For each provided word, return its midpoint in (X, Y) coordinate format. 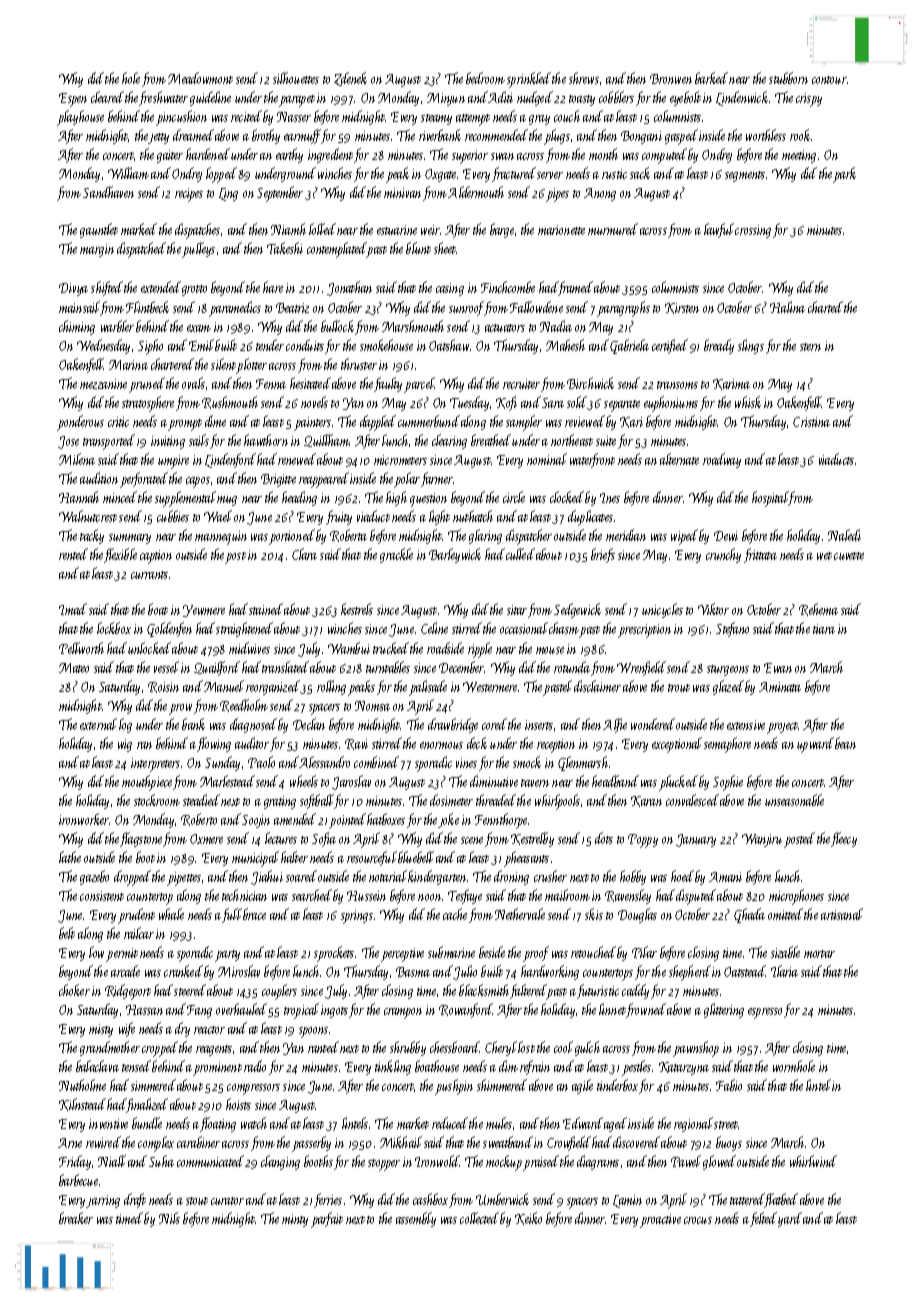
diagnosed (253, 725)
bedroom (485, 78)
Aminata (780, 687)
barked (712, 78)
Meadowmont (200, 78)
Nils (169, 1218)
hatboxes (386, 819)
